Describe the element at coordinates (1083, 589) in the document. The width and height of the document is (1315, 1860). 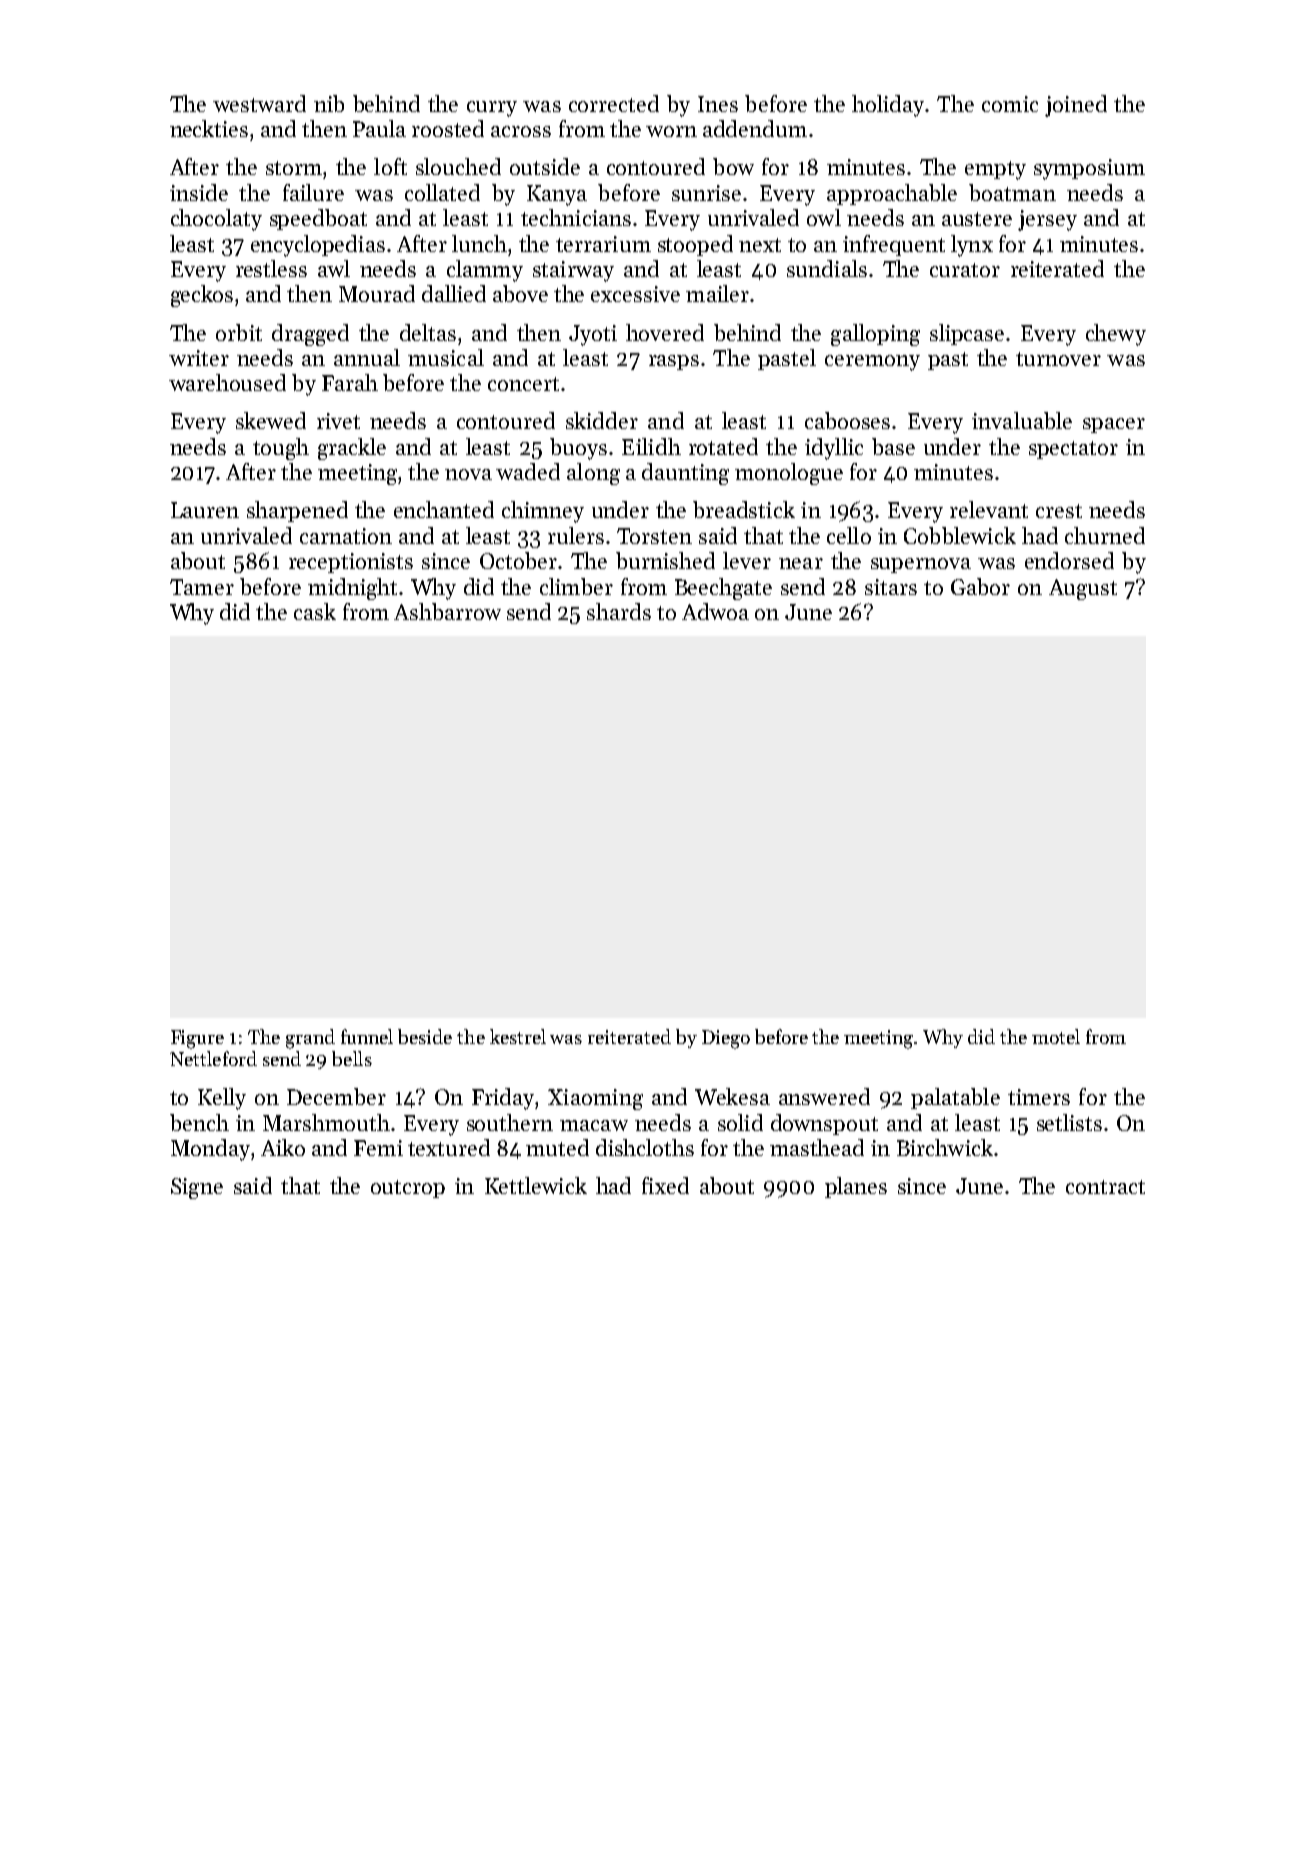
I see `August` at that location.
